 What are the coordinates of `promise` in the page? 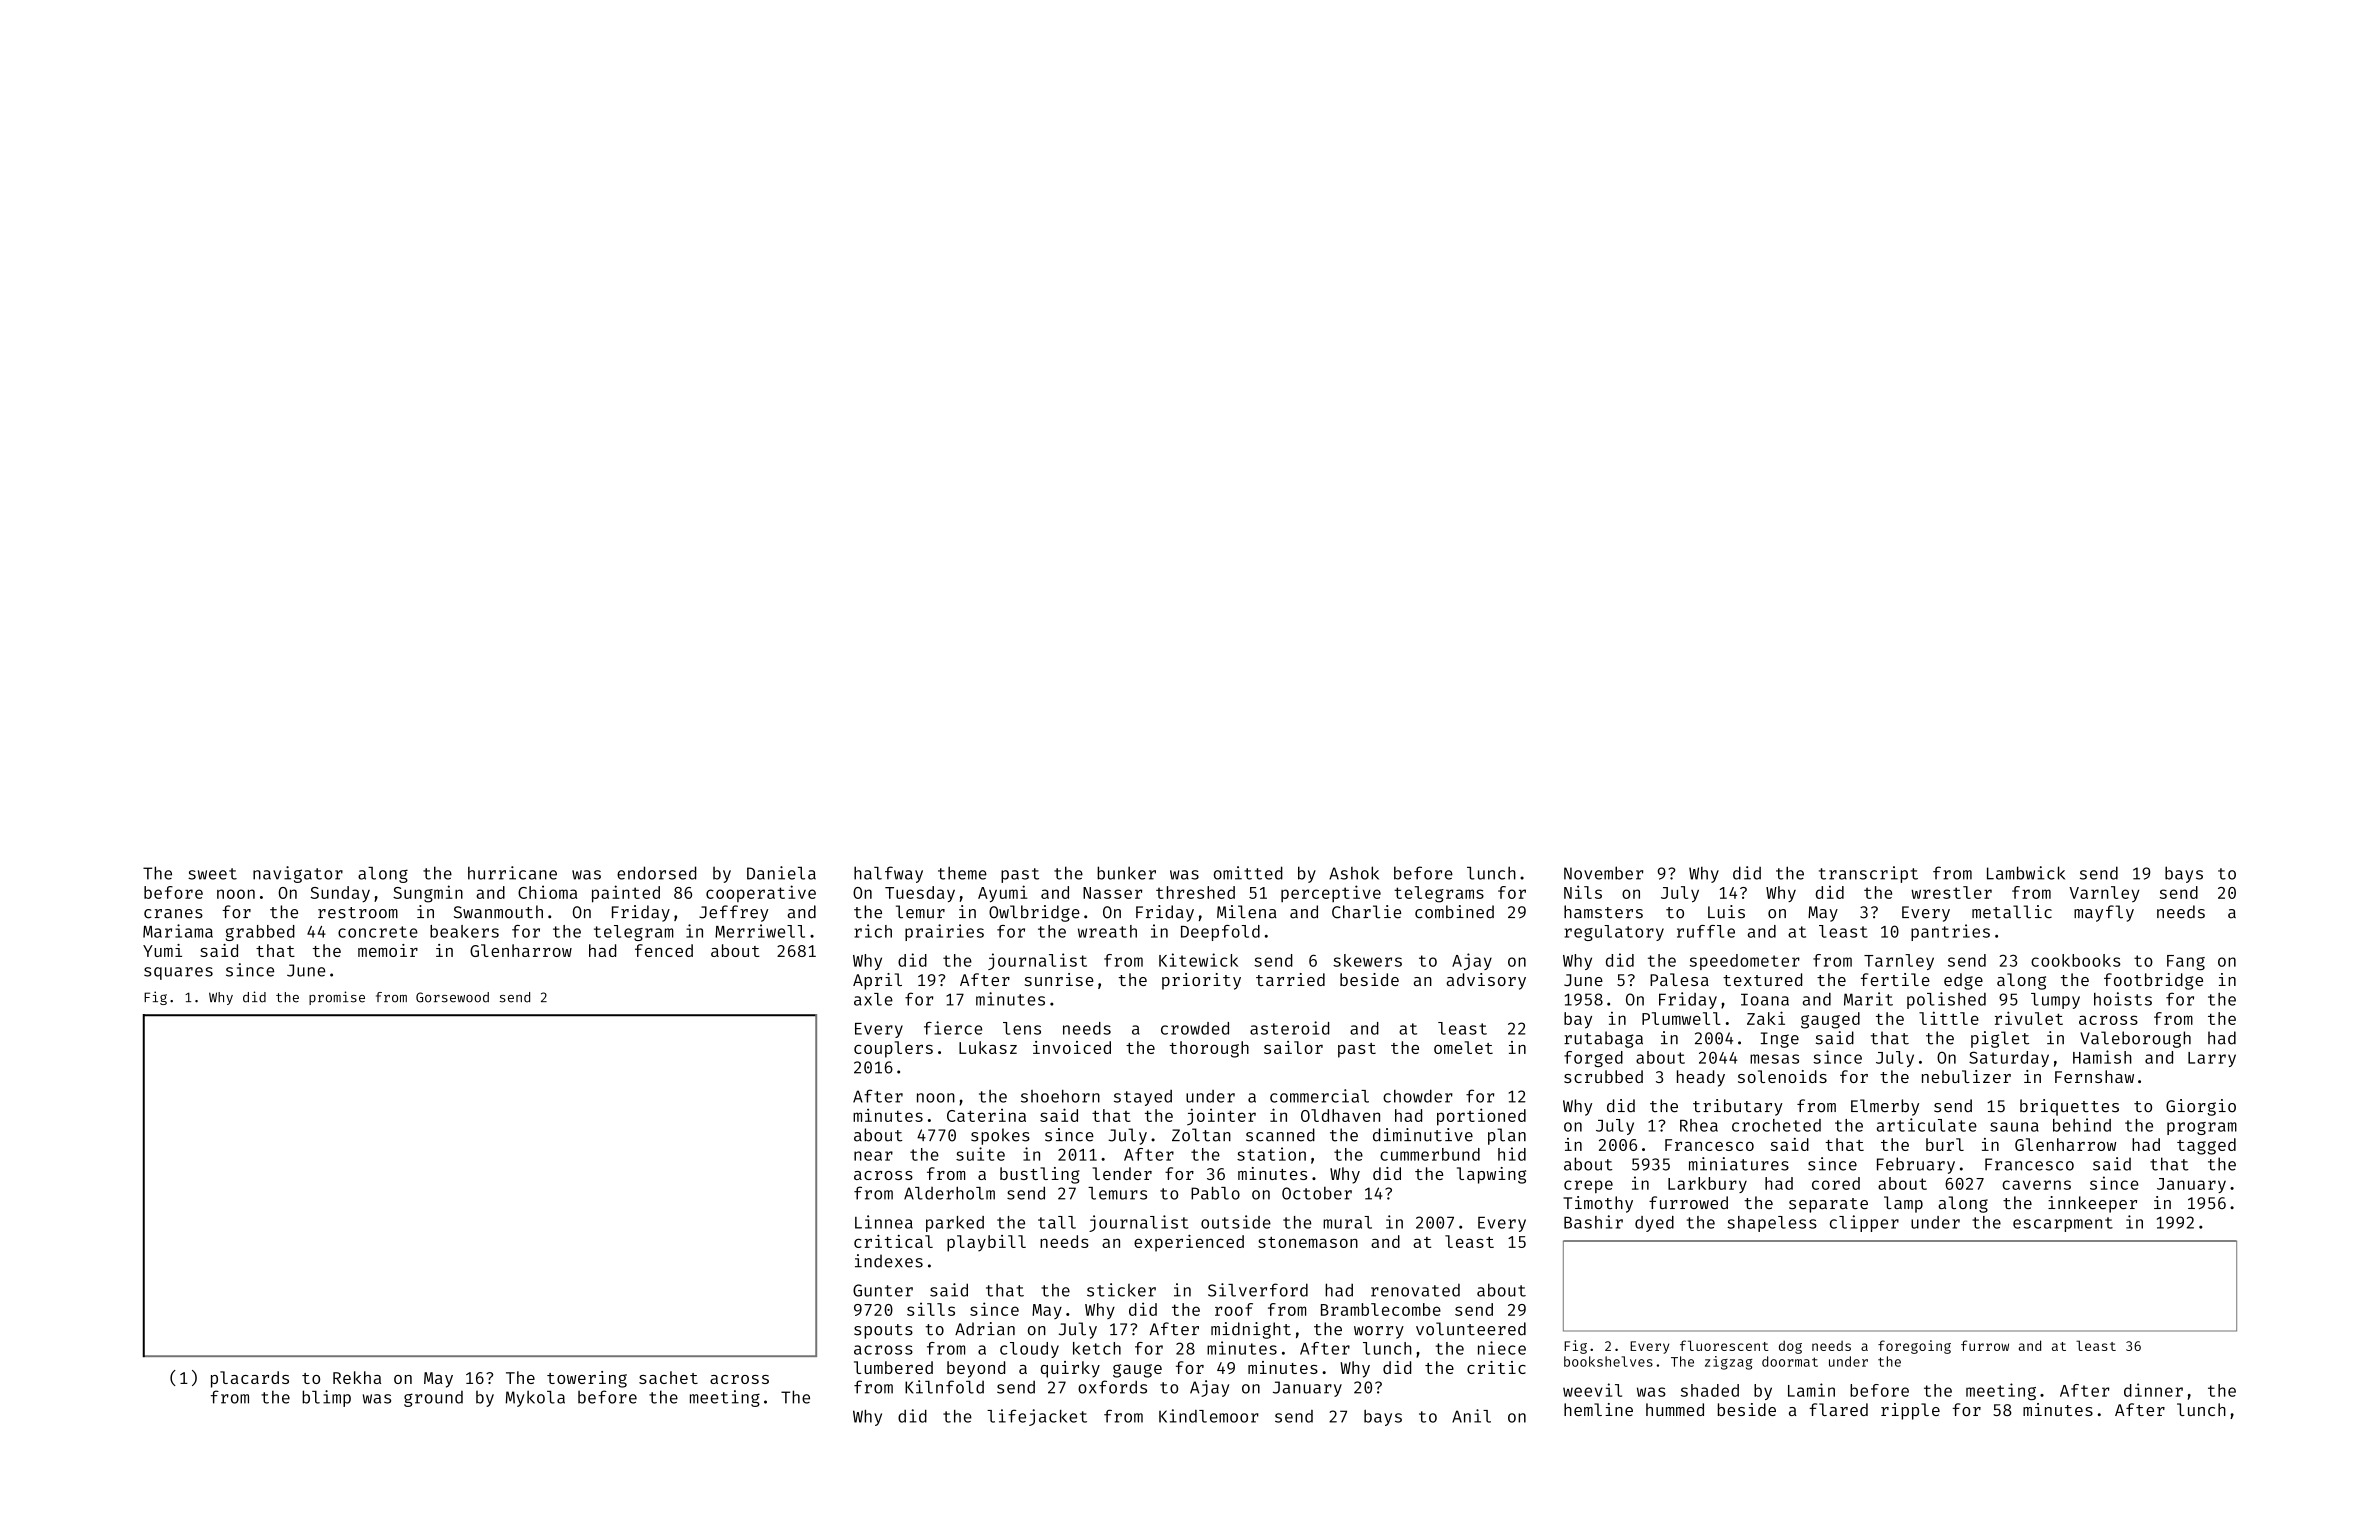 It's located at (337, 998).
